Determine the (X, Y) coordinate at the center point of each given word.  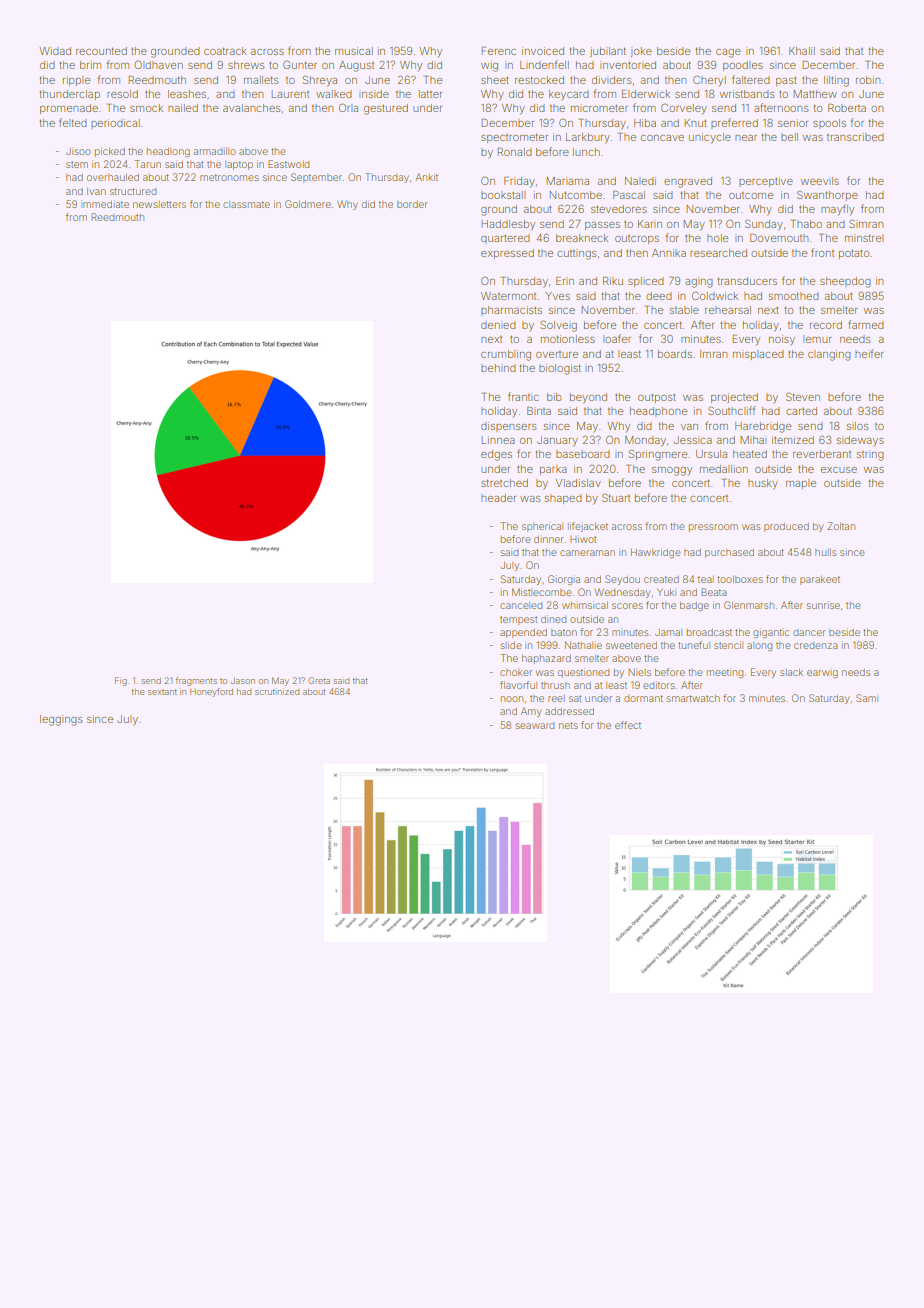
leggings (61, 720)
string (870, 455)
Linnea (498, 440)
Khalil (802, 51)
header (498, 498)
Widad (55, 51)
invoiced (543, 51)
